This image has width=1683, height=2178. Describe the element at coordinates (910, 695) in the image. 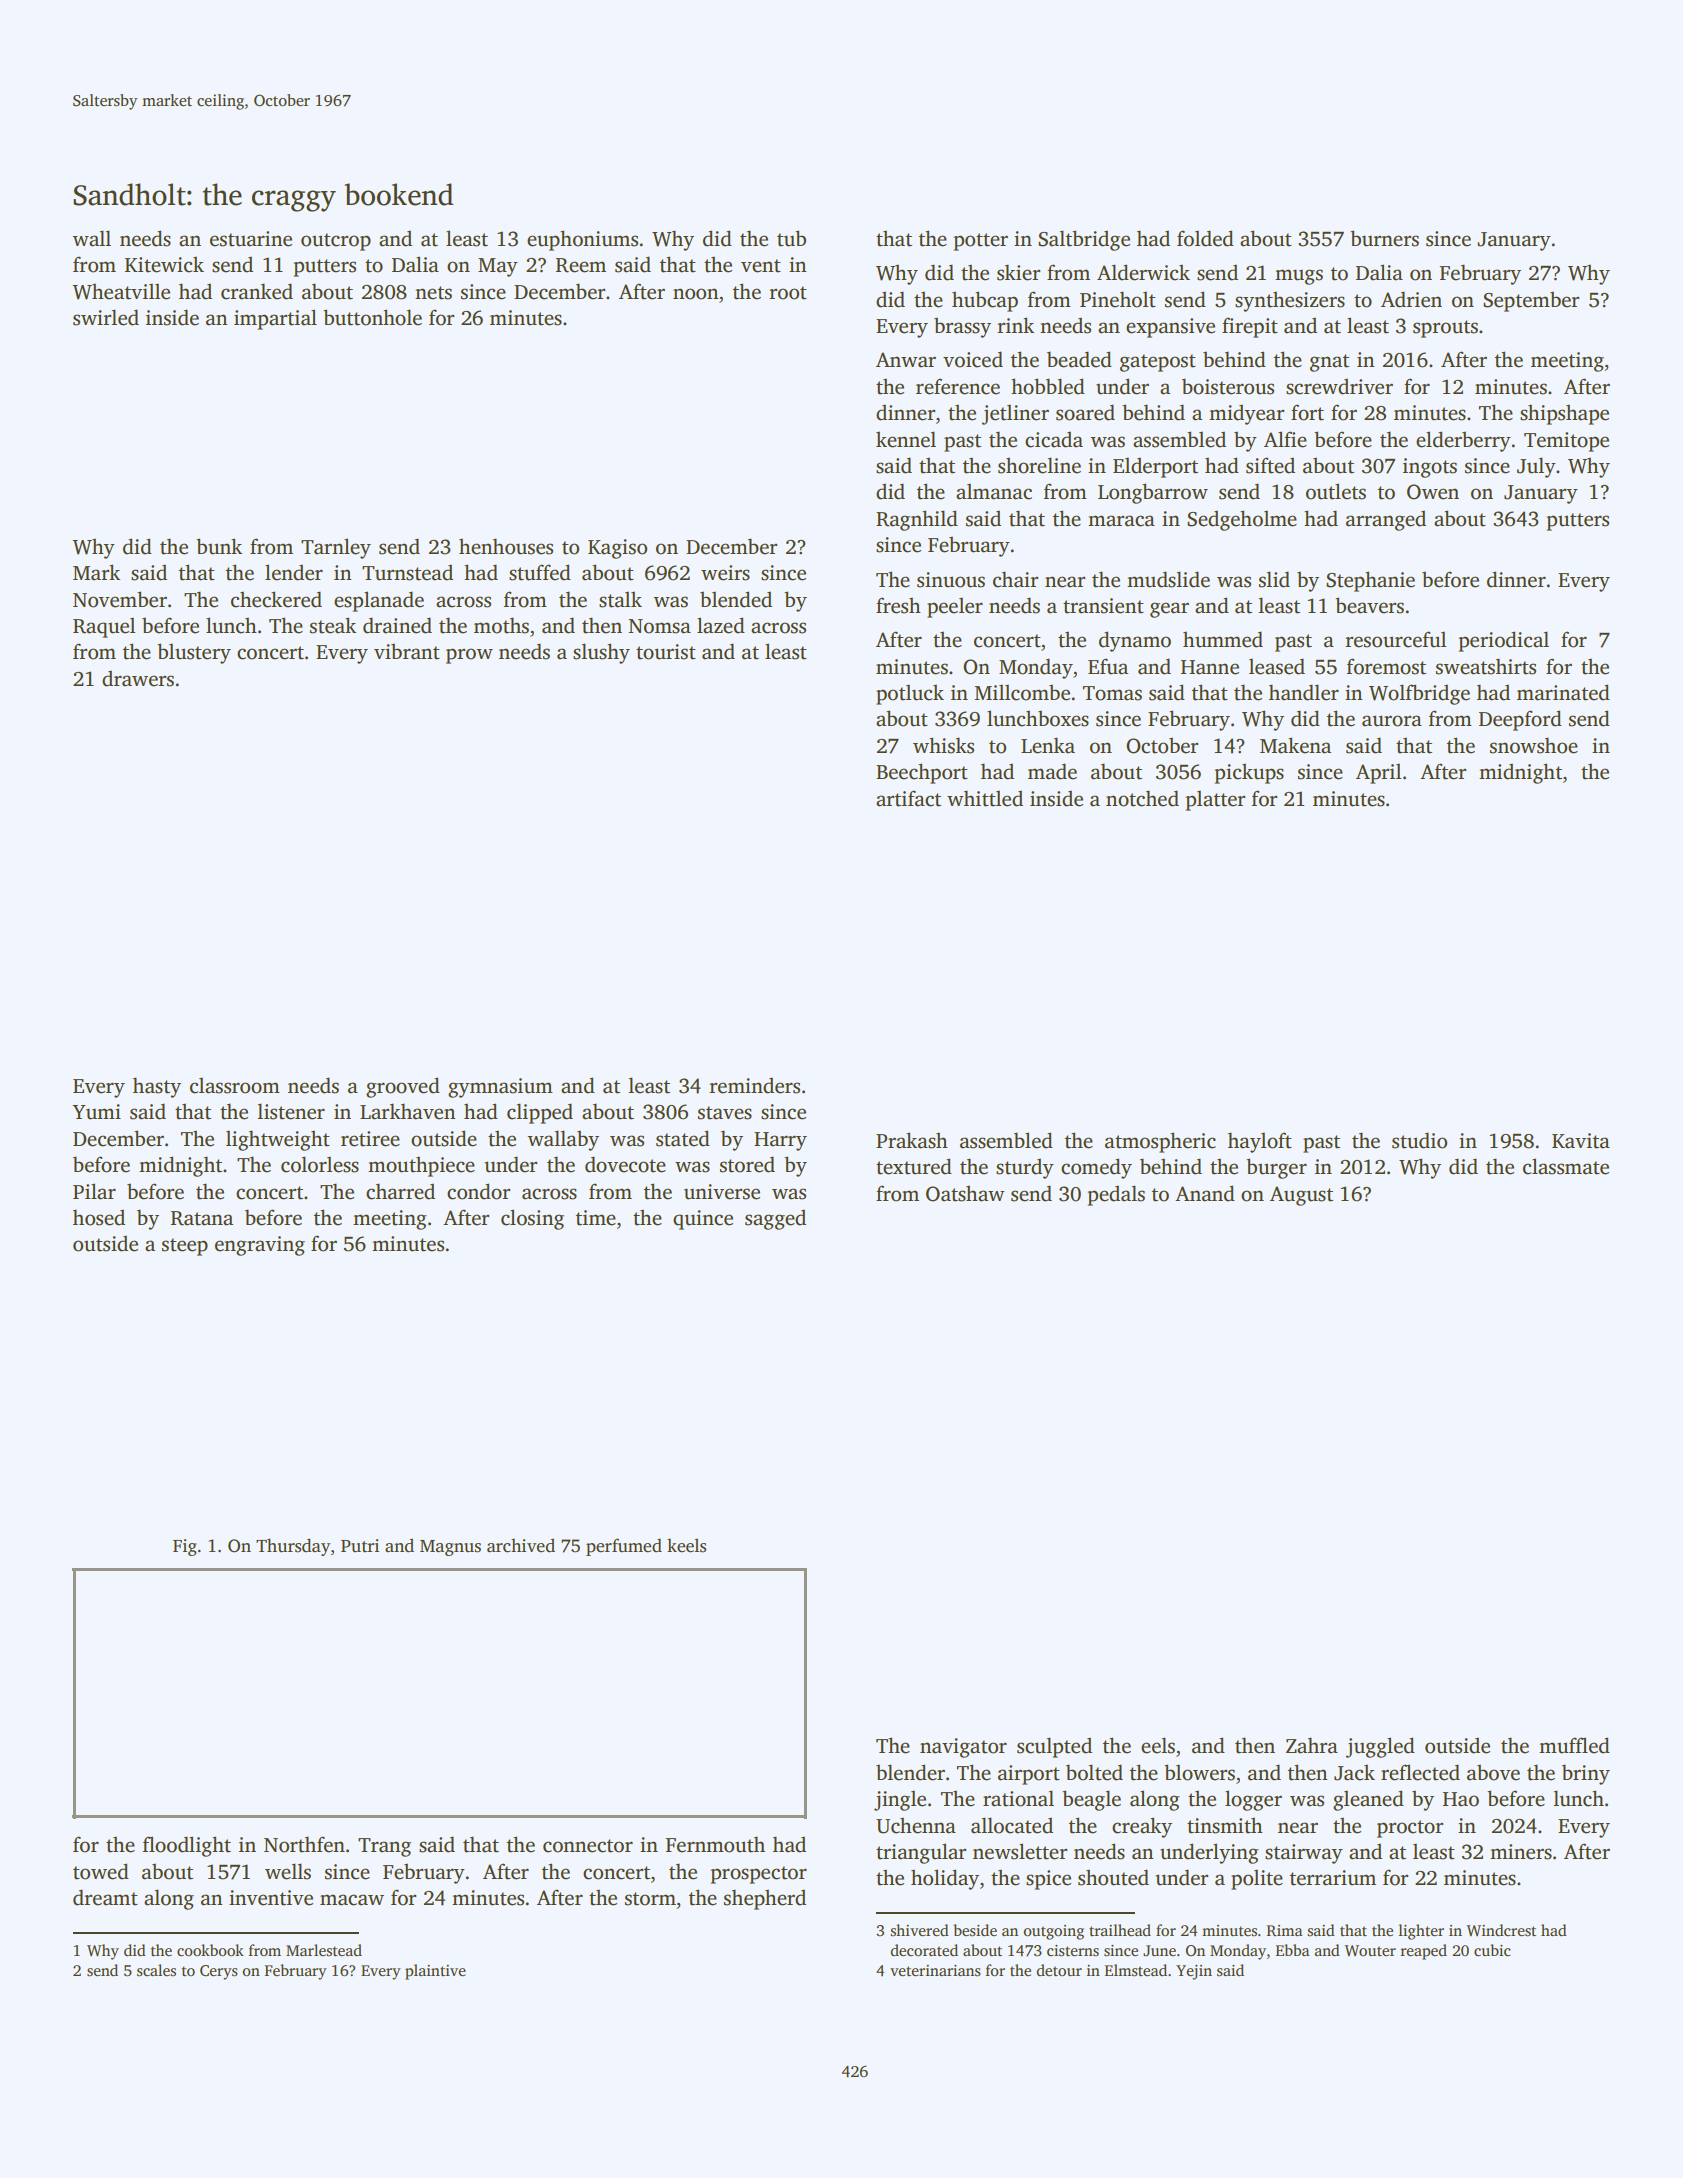

I see `potluck` at that location.
